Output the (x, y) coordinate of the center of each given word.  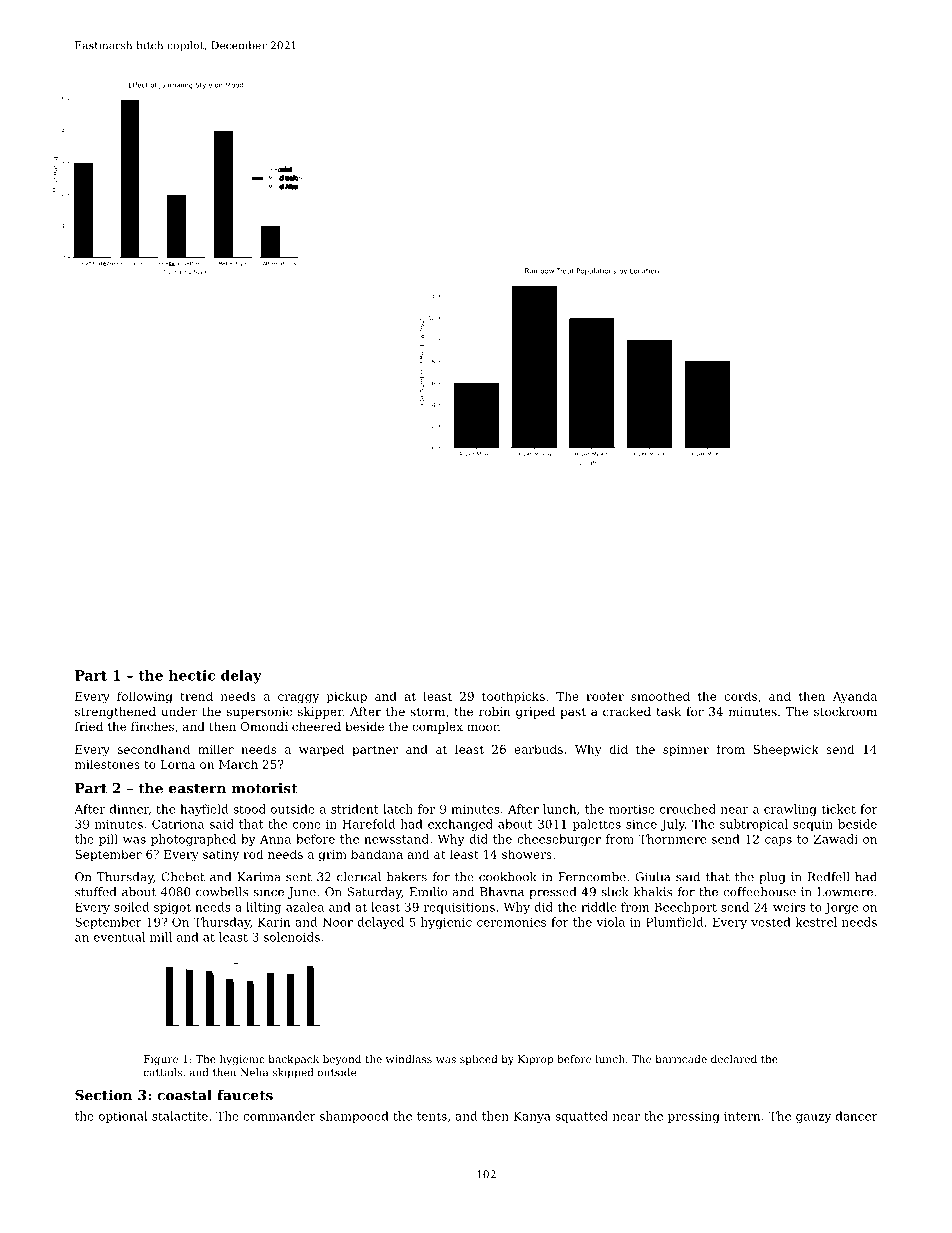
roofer (605, 696)
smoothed (660, 696)
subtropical (754, 825)
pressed (552, 893)
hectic (191, 675)
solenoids (292, 937)
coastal (184, 1095)
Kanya (532, 1117)
